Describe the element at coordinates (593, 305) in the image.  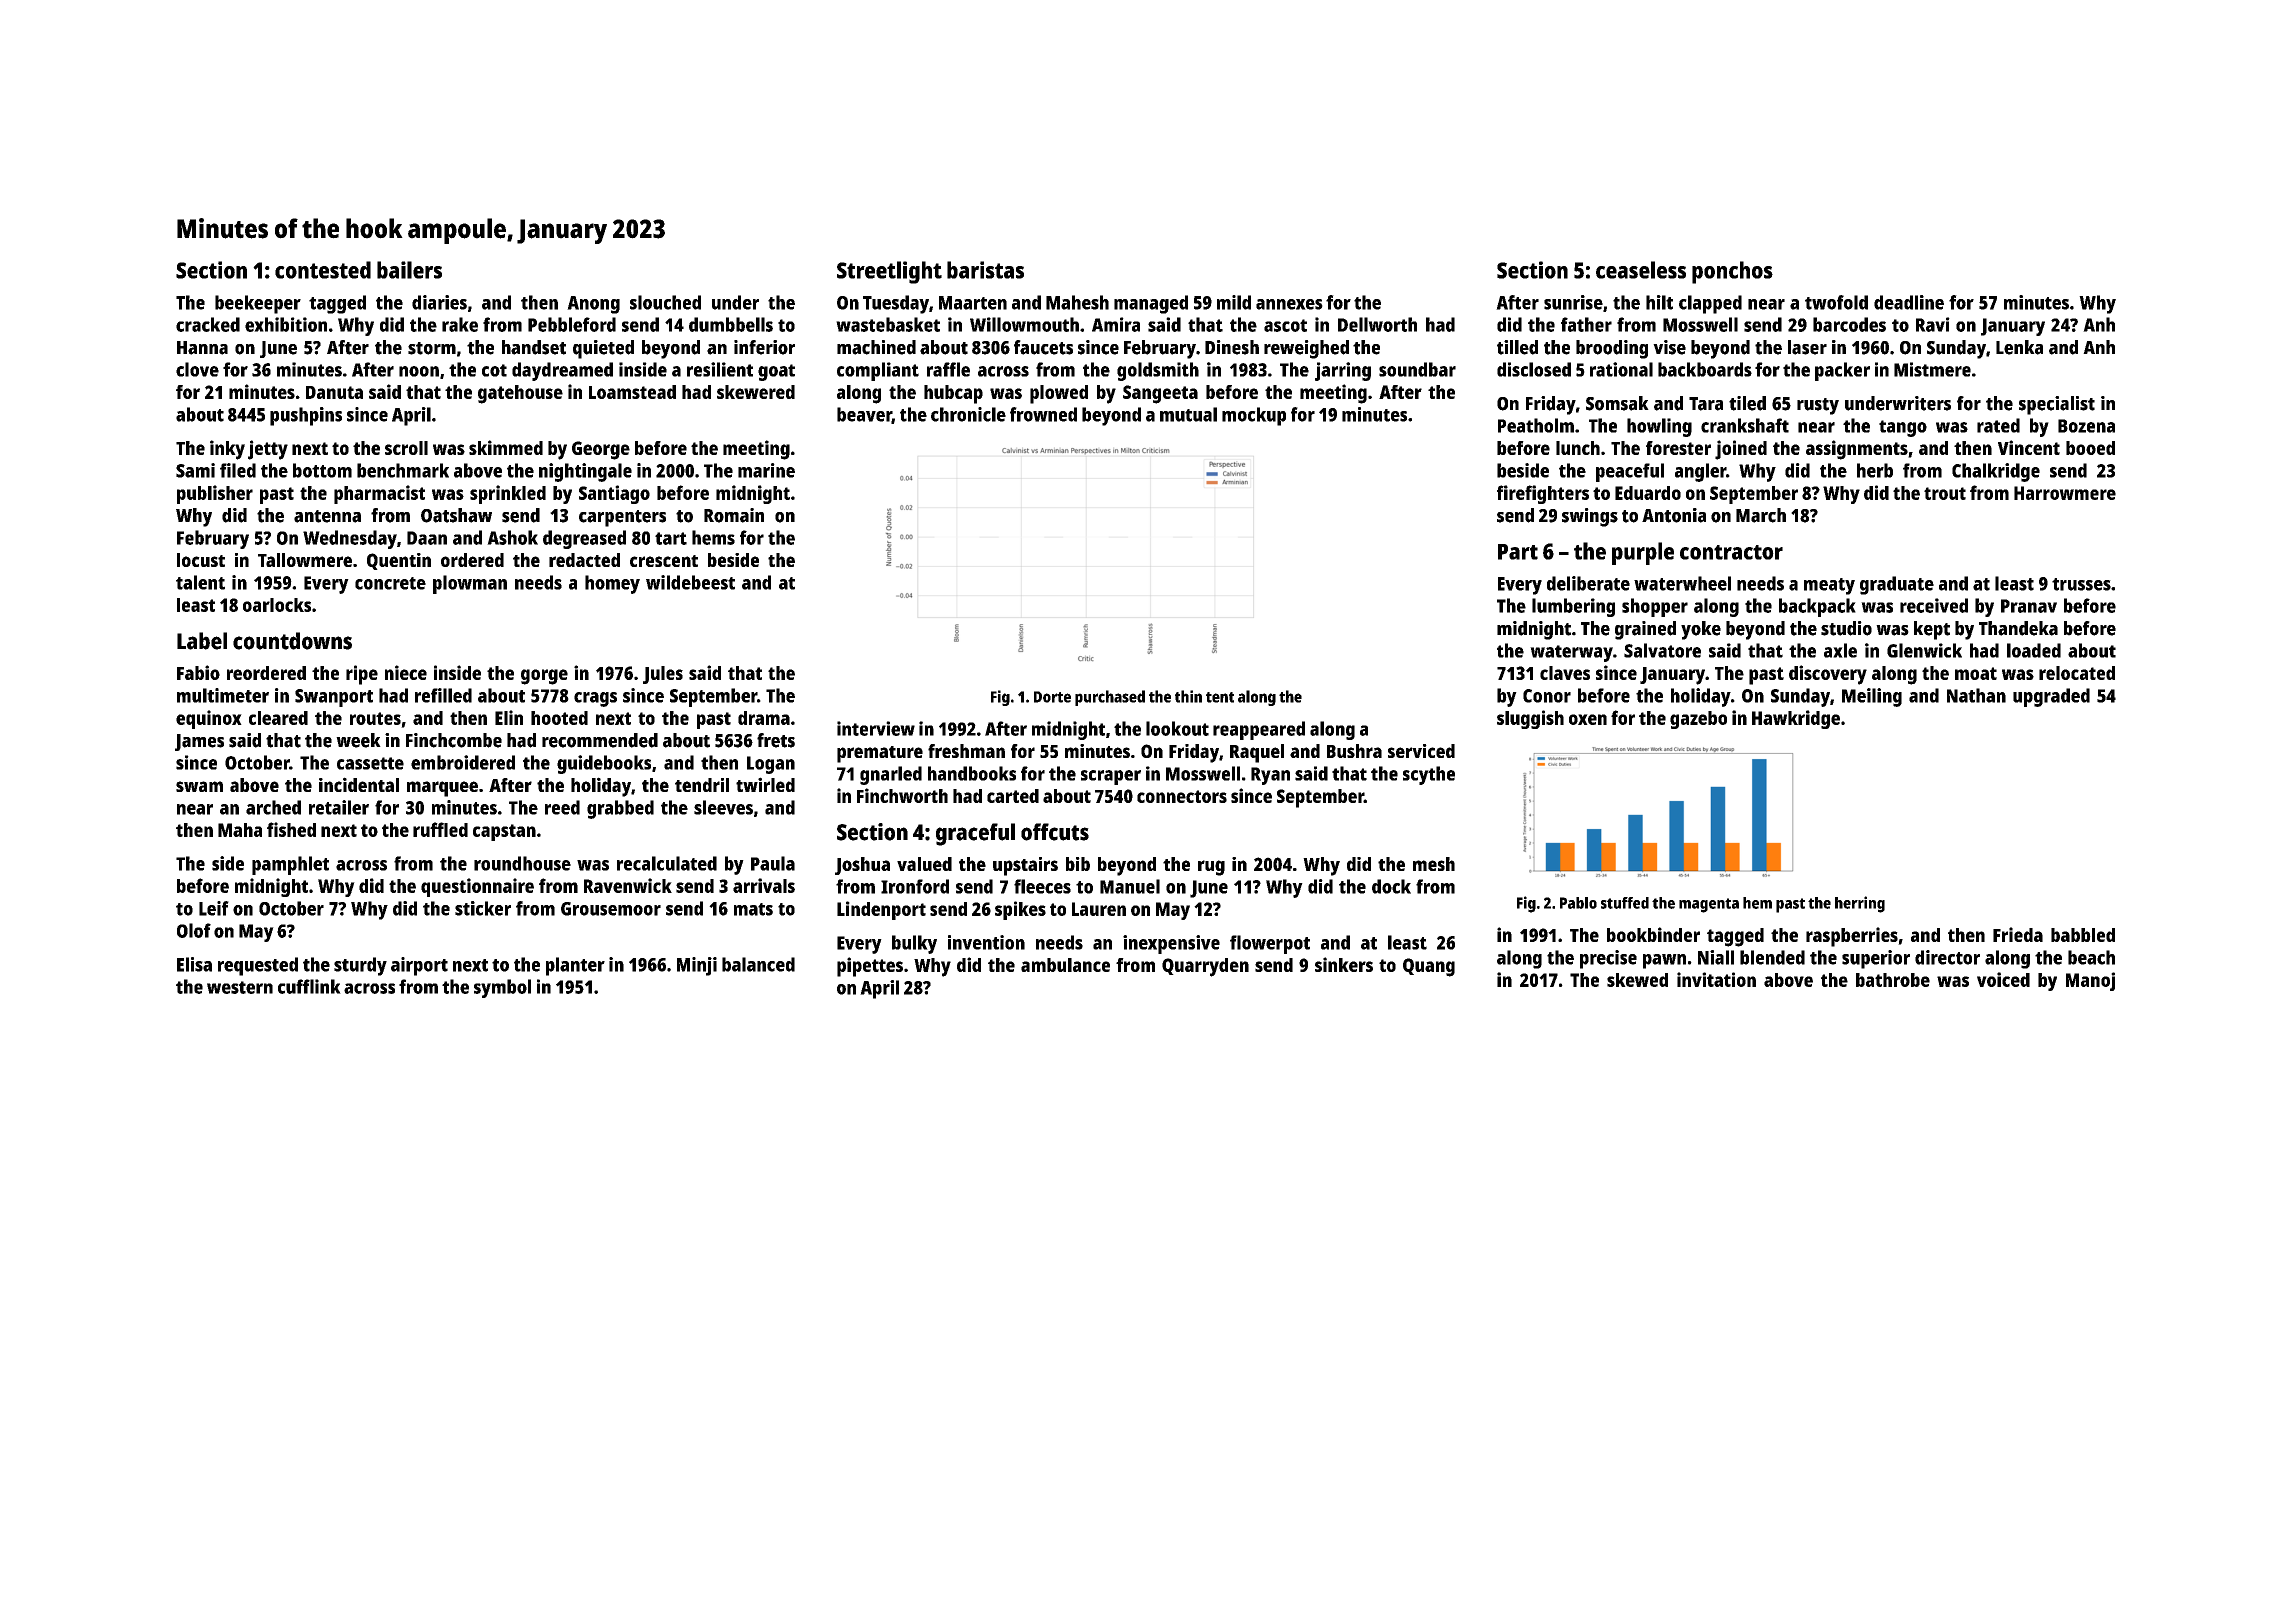
I see `Anong` at that location.
